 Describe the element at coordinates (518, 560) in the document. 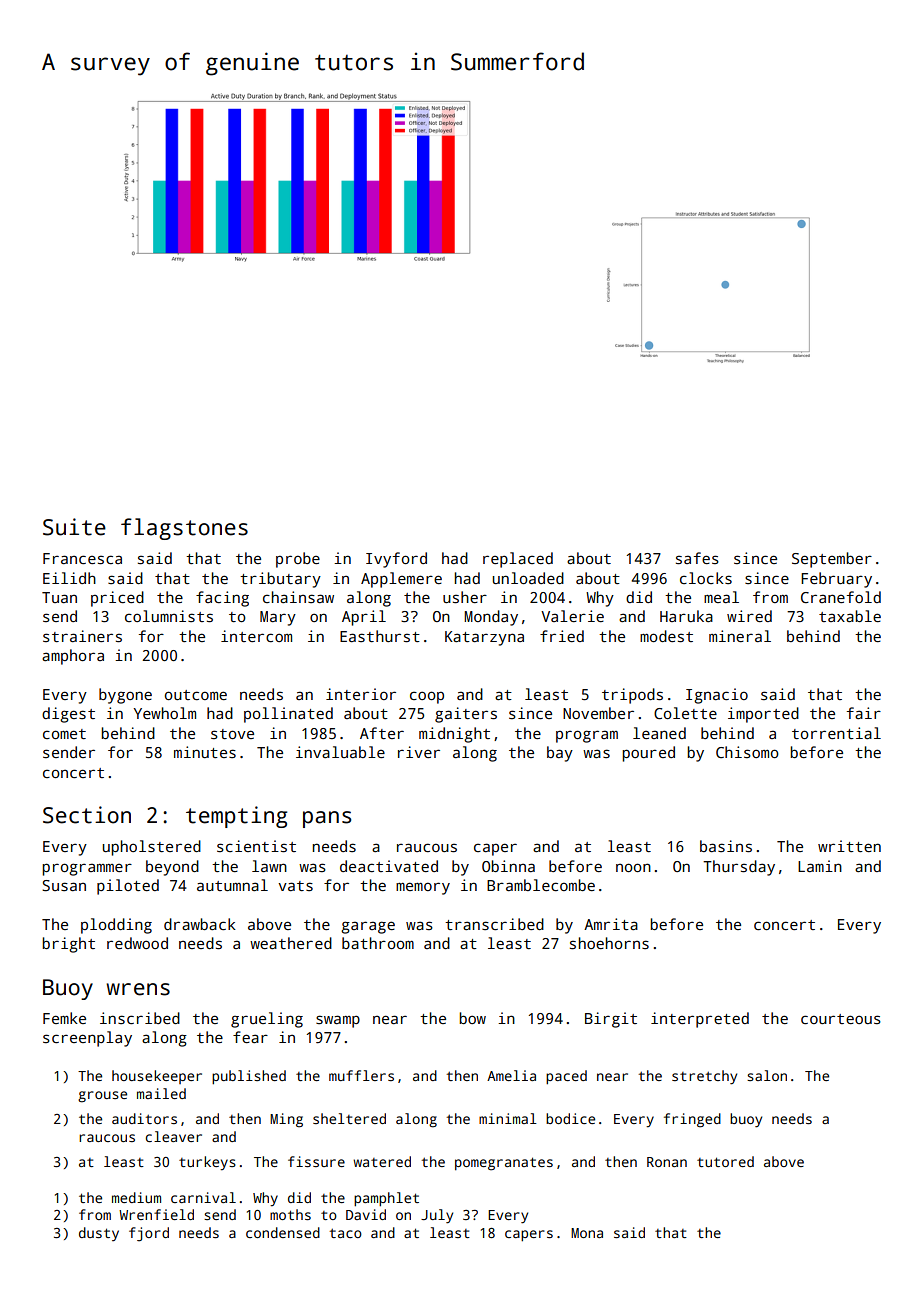

I see `replaced` at that location.
